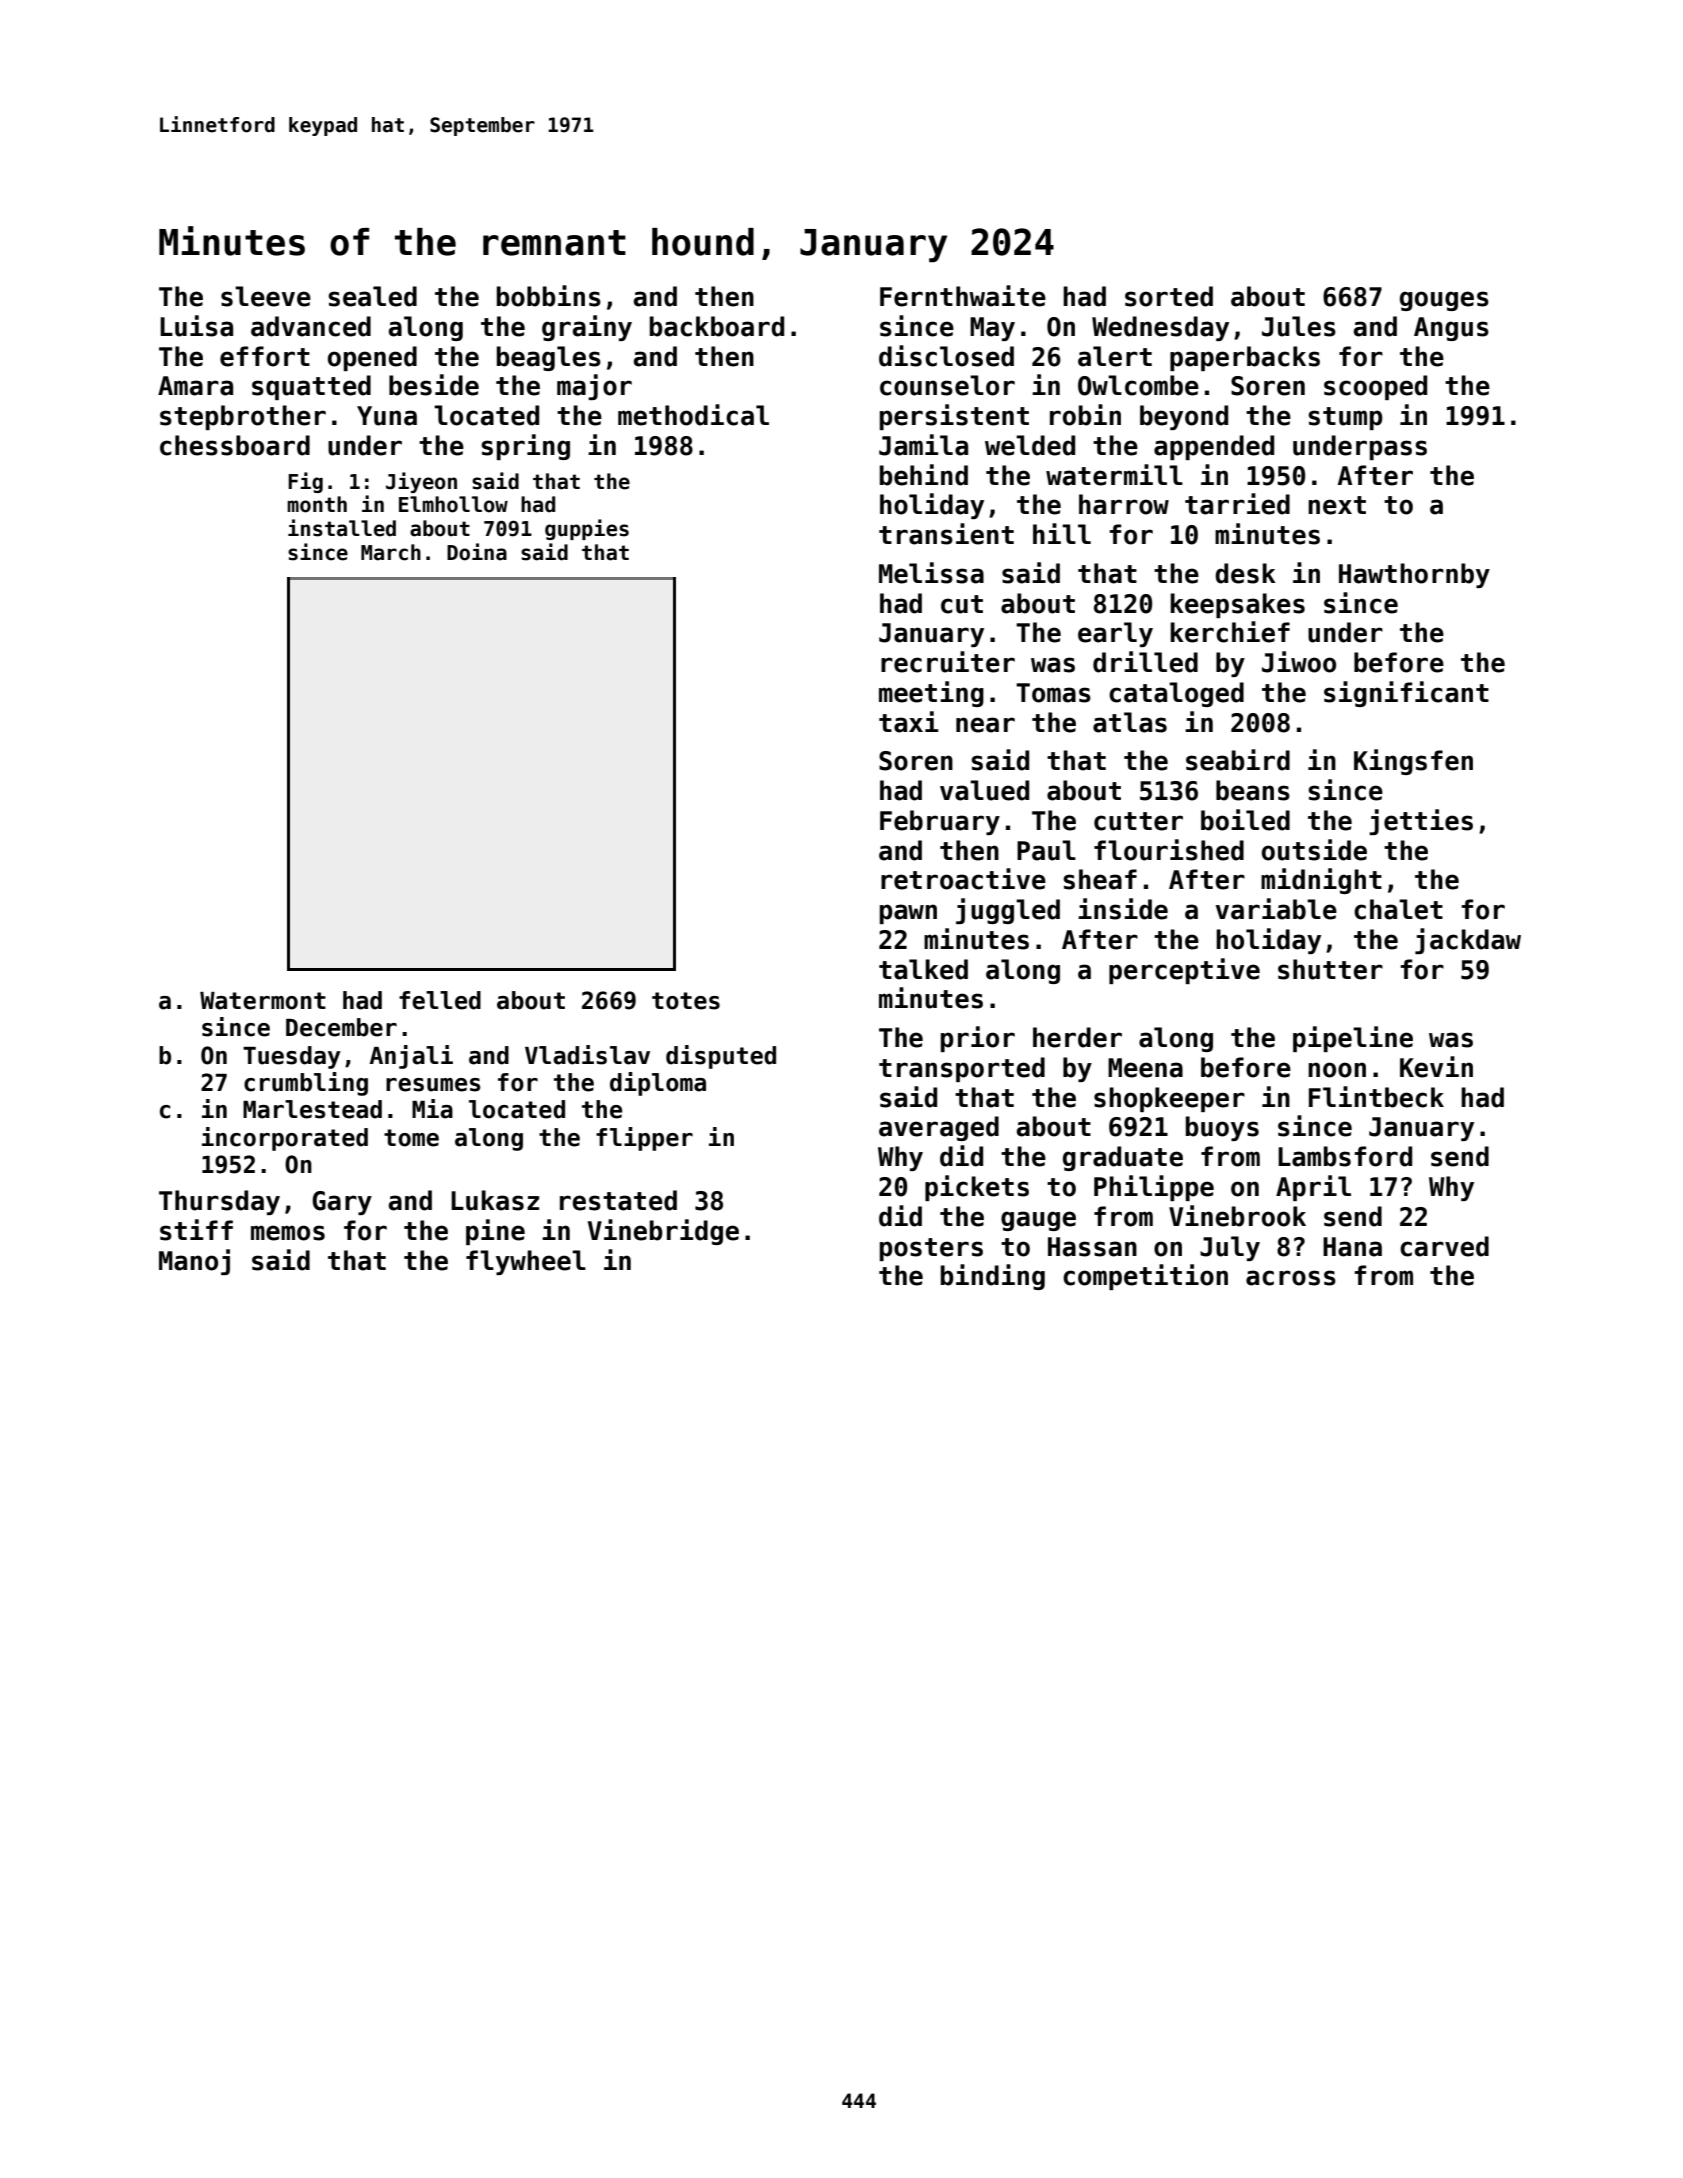 The height and width of the screenshot is (2178, 1683). Describe the element at coordinates (317, 504) in the screenshot. I see `month` at that location.
